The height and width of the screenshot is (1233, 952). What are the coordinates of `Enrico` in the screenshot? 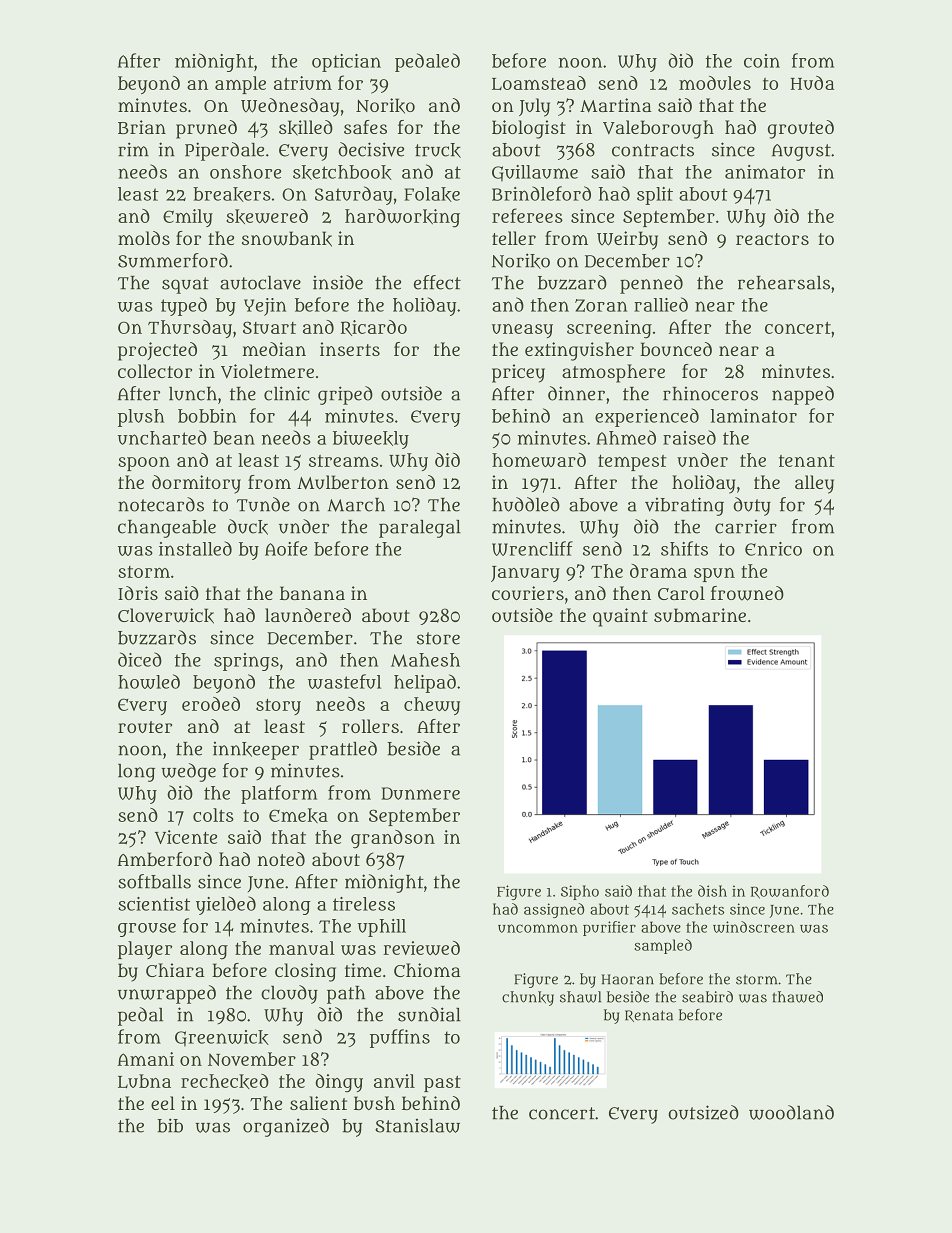 It's located at (773, 549).
